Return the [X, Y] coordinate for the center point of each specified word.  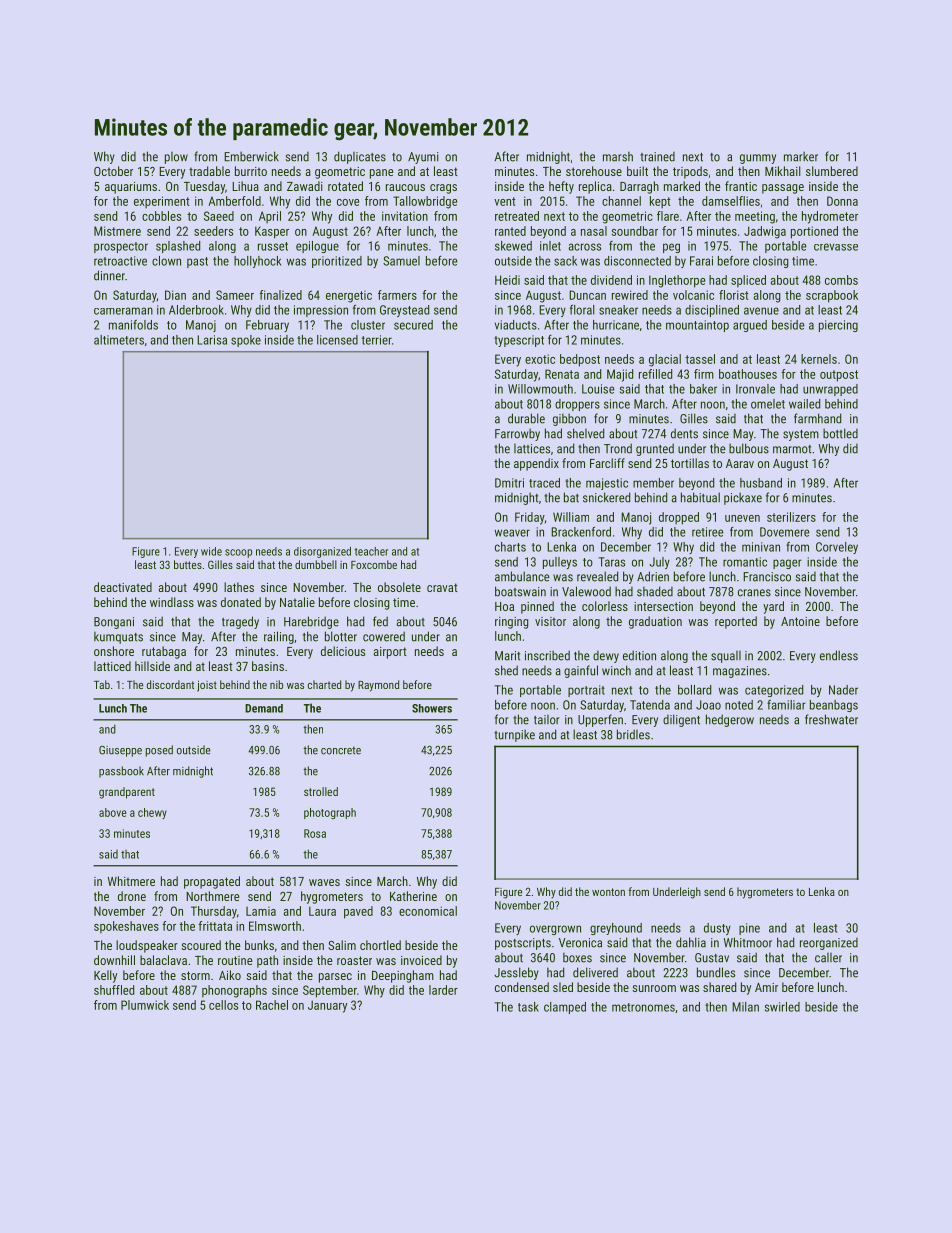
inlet [550, 246]
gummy [758, 159]
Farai [701, 261]
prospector [121, 247]
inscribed [547, 655]
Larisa [212, 340]
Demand [264, 708]
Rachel [272, 1005]
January [327, 1006]
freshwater [831, 719]
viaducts [516, 325]
